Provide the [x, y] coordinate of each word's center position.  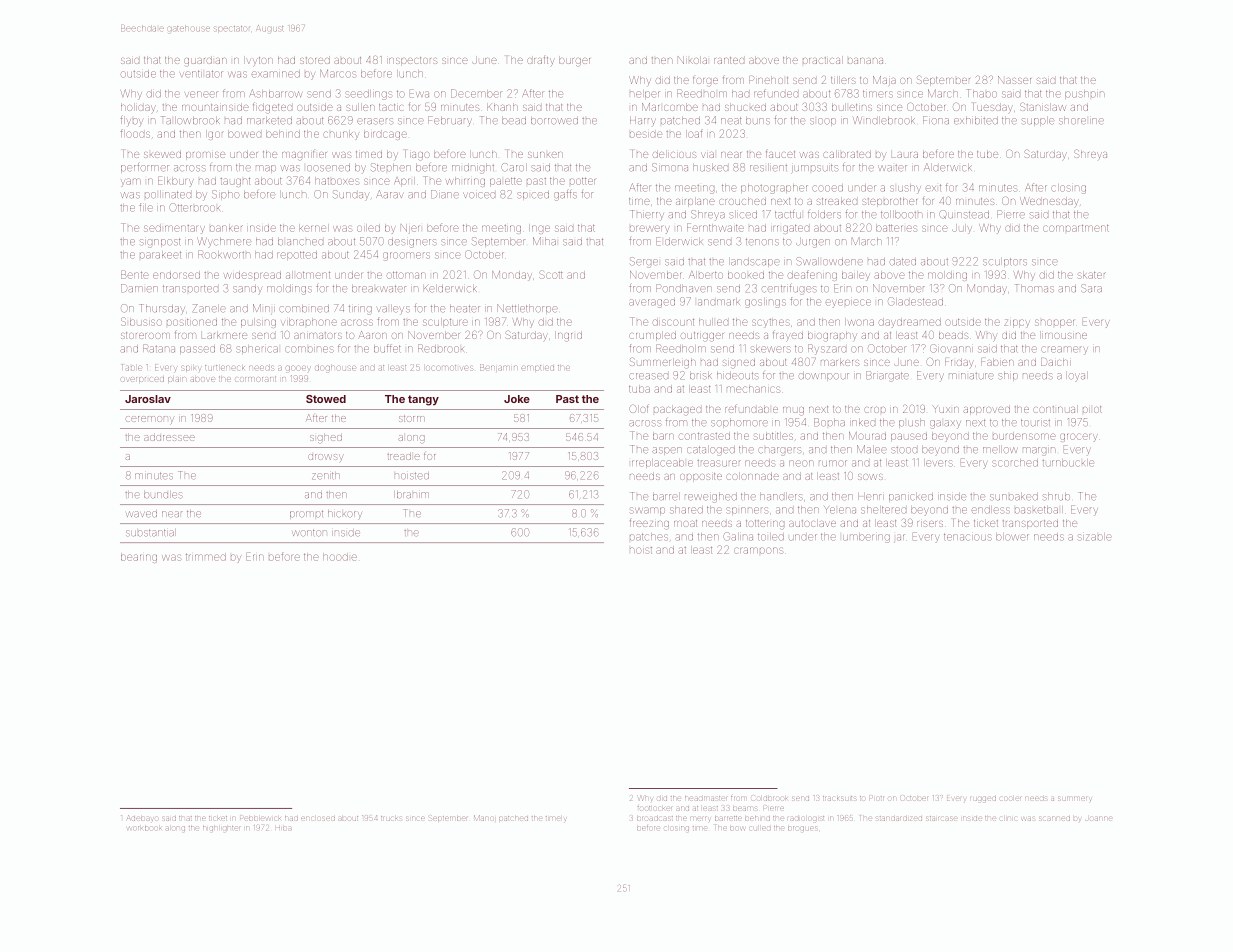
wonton [309, 533]
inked [862, 423]
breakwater [379, 289]
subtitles [773, 436]
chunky [341, 135]
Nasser [1014, 80]
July [962, 228]
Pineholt [768, 80]
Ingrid [568, 336]
